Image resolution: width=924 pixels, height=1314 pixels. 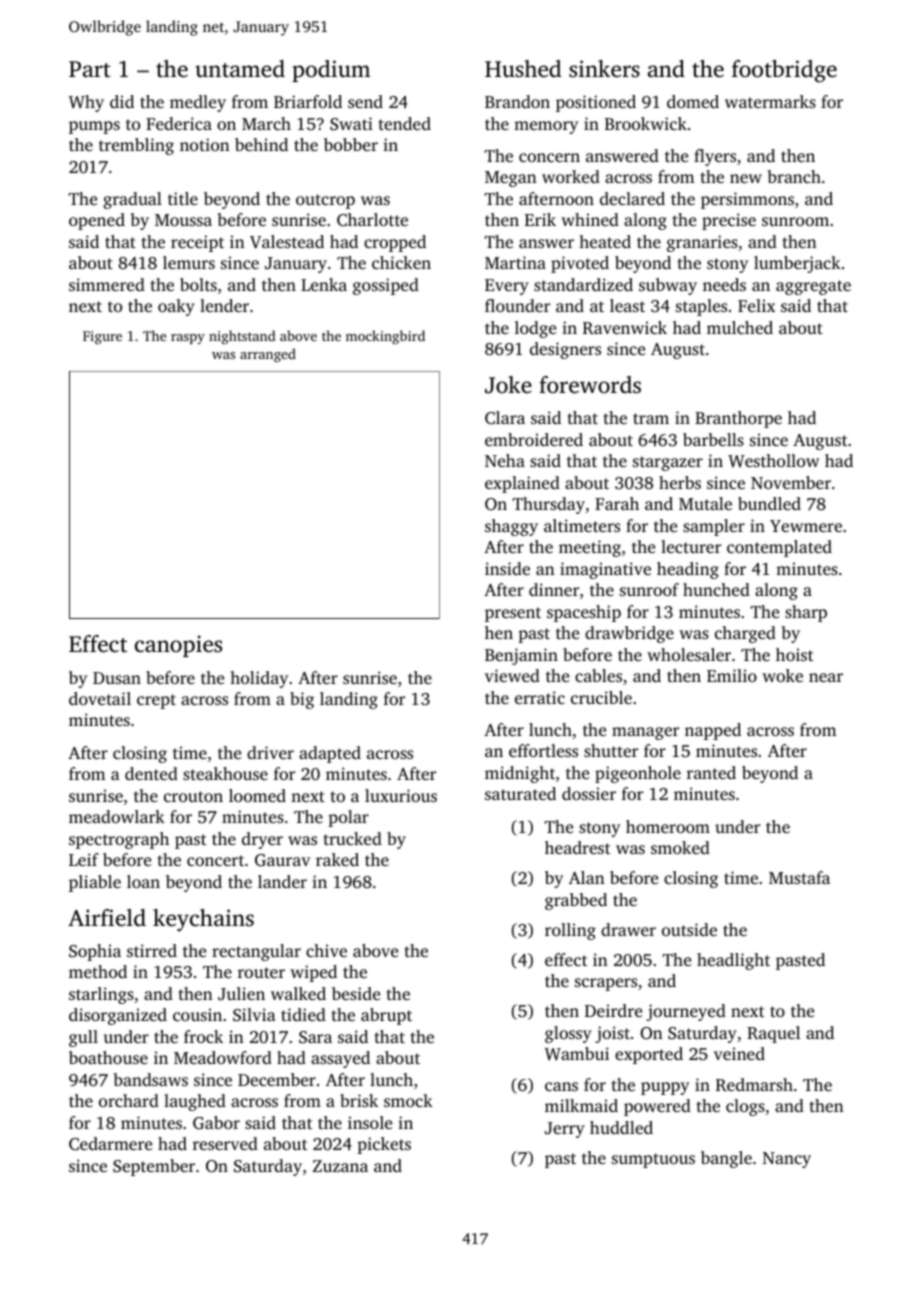 I want to click on watermarks, so click(x=770, y=101).
